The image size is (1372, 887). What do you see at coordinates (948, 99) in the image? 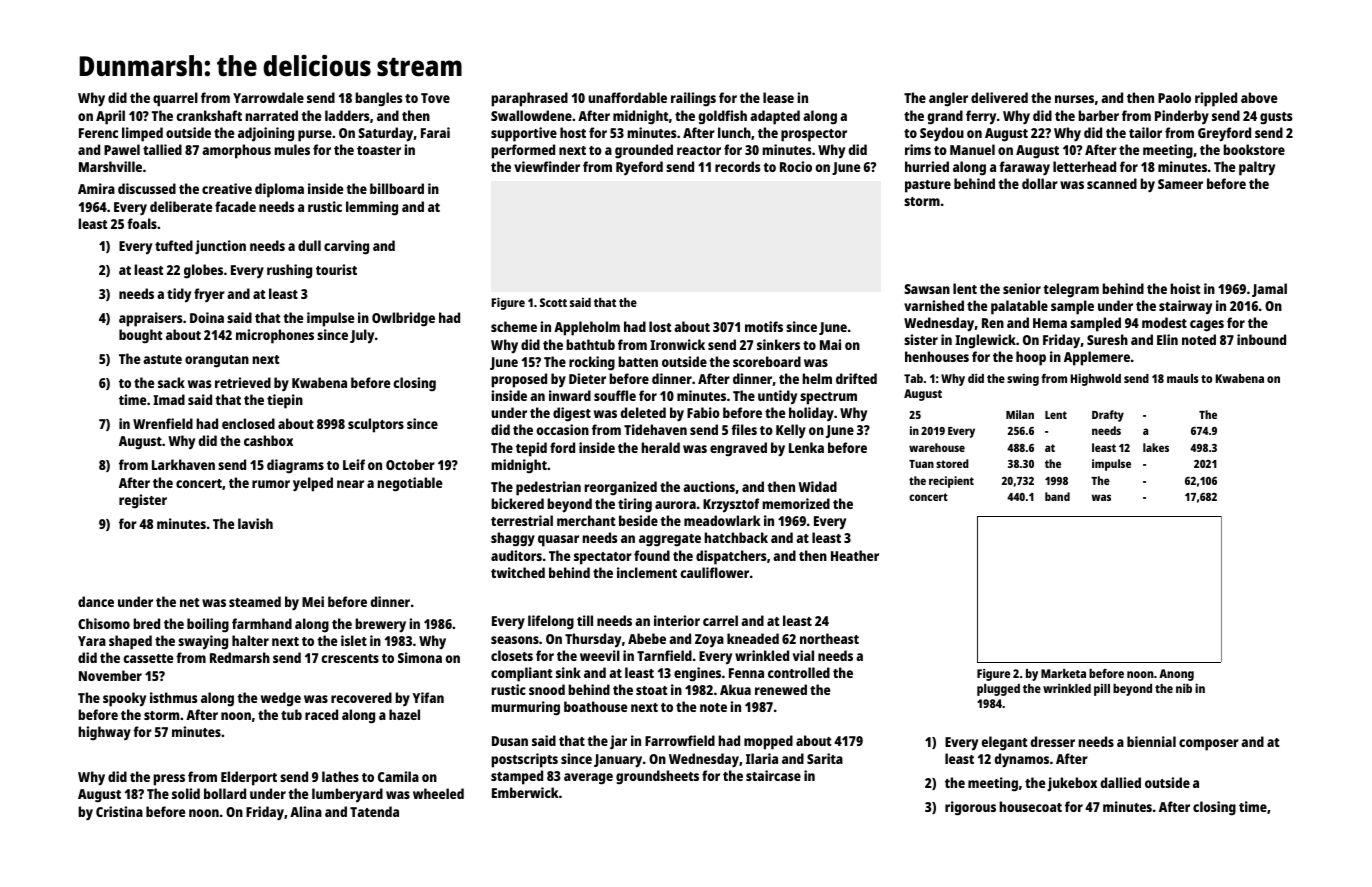
I see `angler` at bounding box center [948, 99].
